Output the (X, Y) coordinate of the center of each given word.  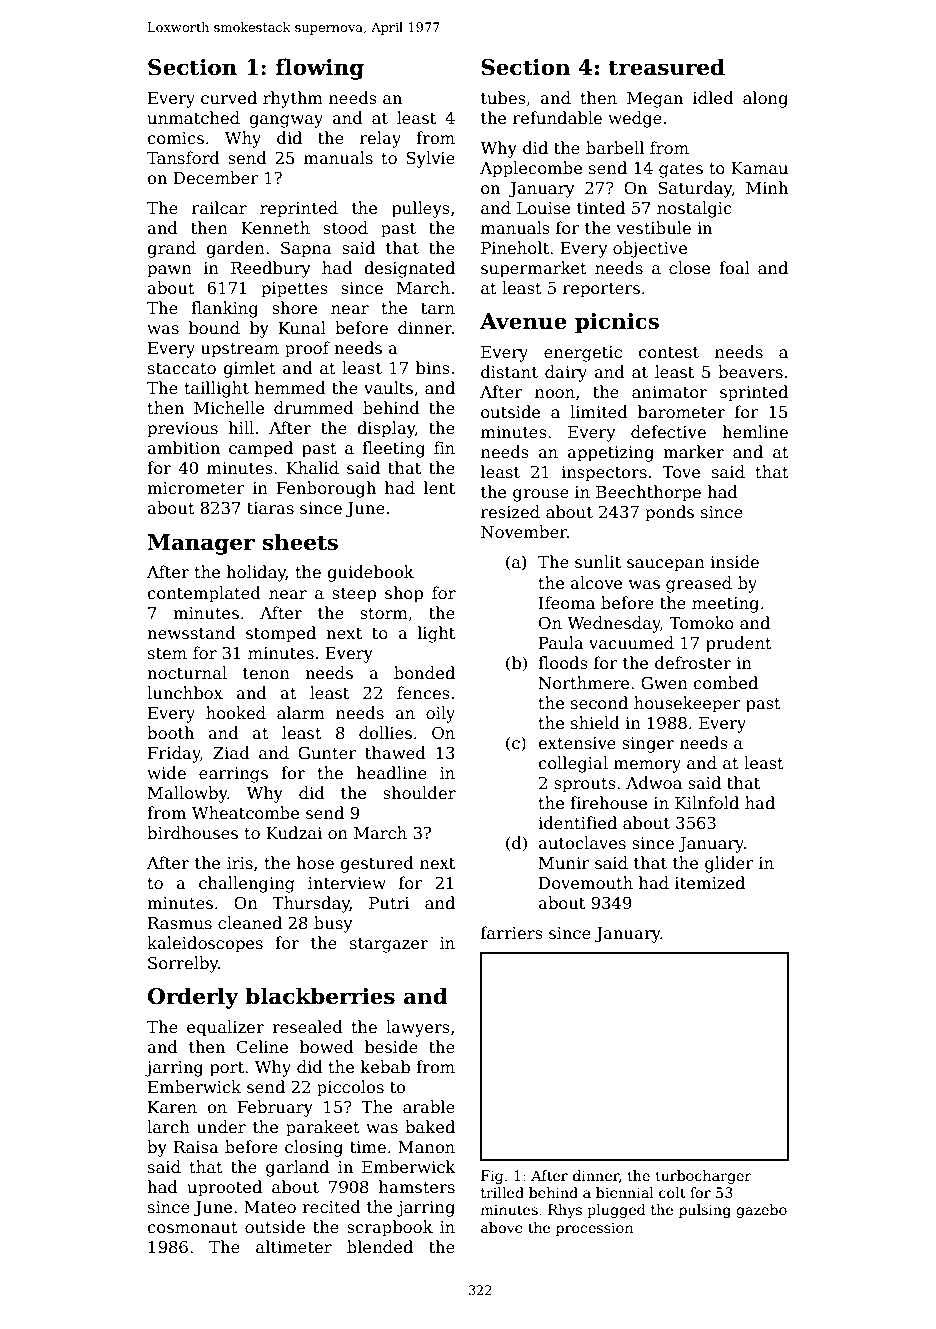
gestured (377, 864)
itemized (710, 883)
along (765, 99)
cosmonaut (192, 1228)
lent (439, 488)
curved (229, 98)
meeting (725, 605)
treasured (666, 67)
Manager (201, 544)
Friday (174, 754)
